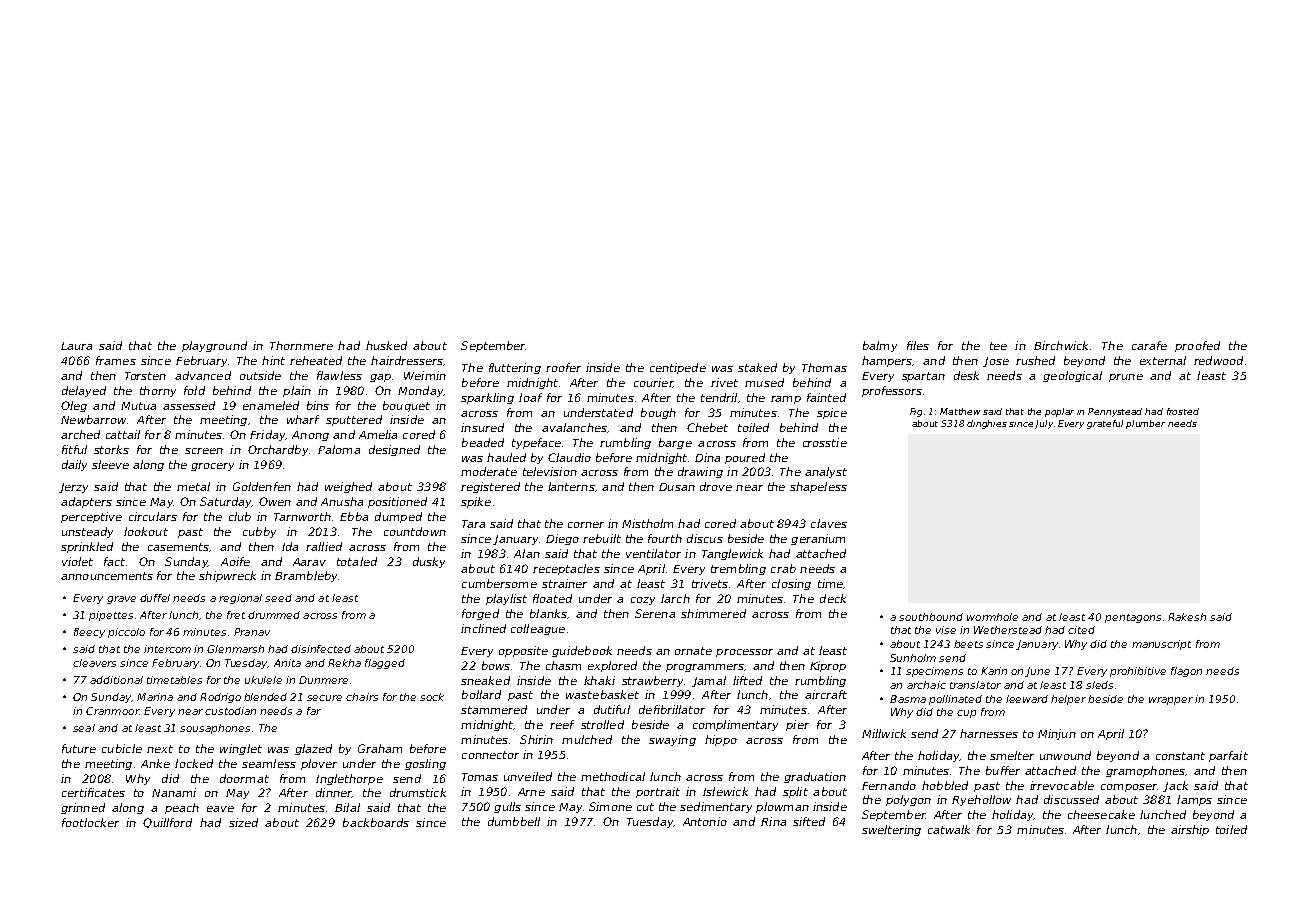 This document has height=924, width=1308. I want to click on intercom, so click(167, 649).
